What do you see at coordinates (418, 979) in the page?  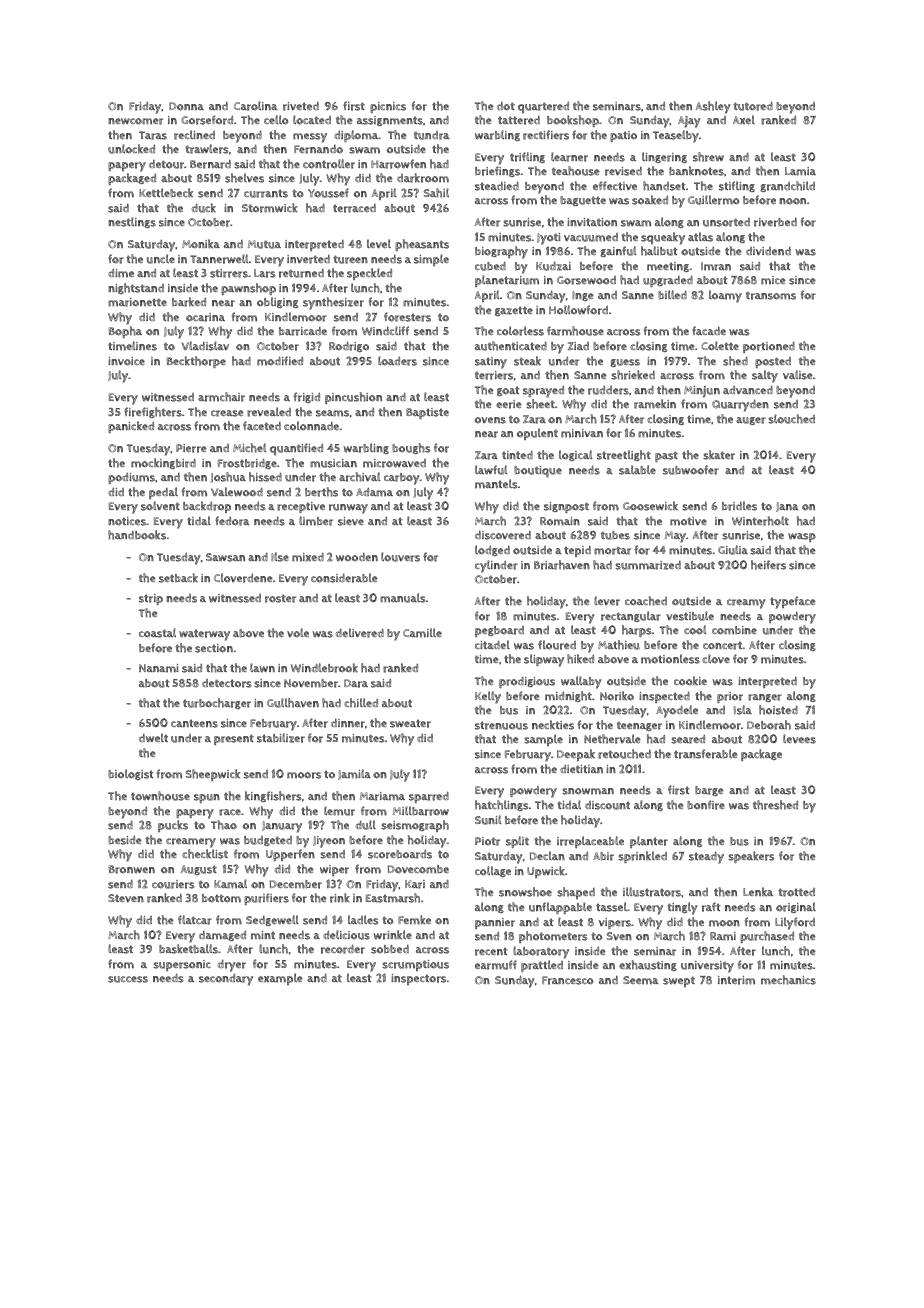 I see `inspectors` at bounding box center [418, 979].
